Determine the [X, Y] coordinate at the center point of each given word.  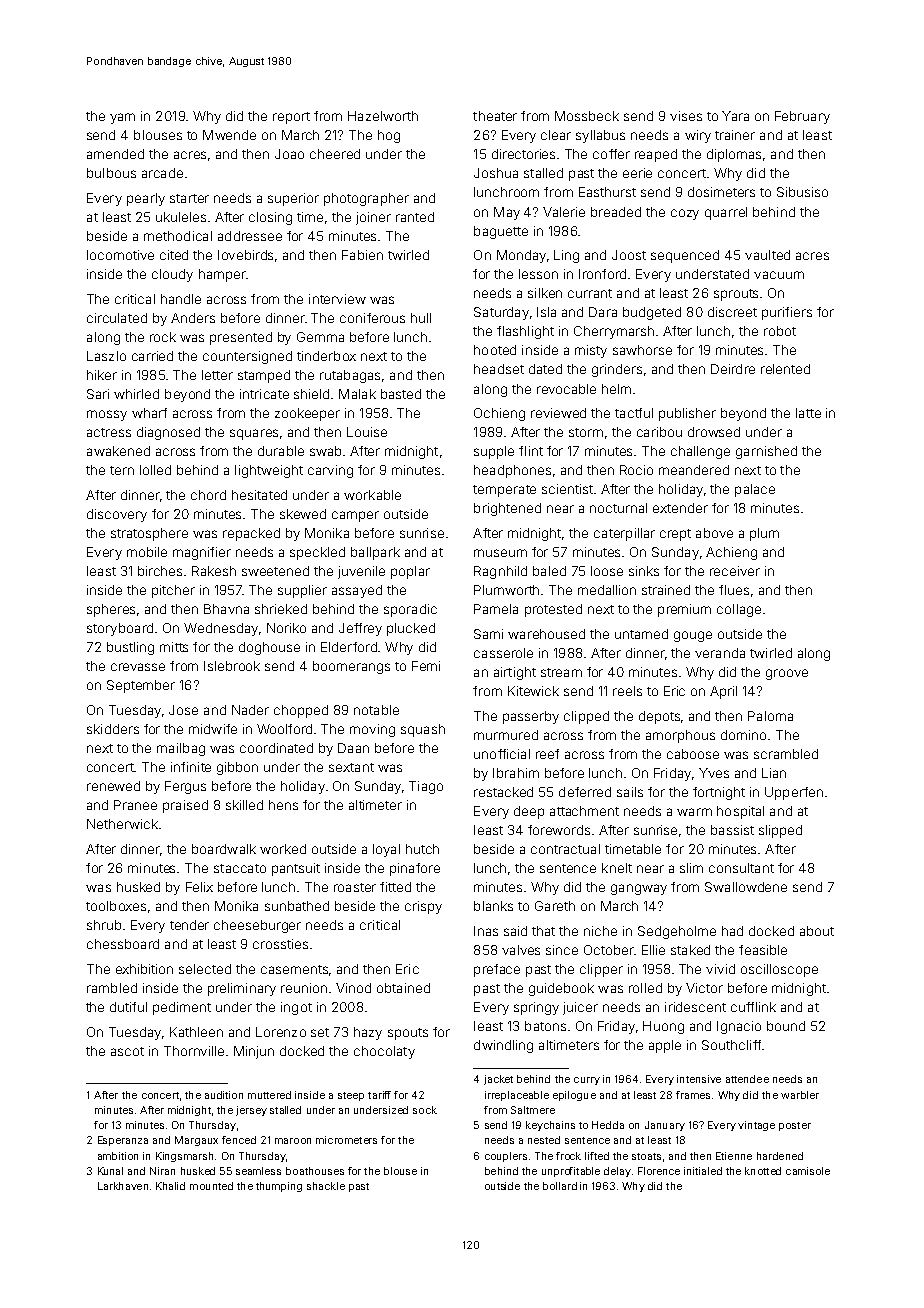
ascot [127, 1051]
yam [122, 118]
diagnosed [168, 433]
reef [547, 754]
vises [686, 116]
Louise [367, 432]
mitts [174, 647]
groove [787, 674]
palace [755, 490]
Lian [774, 773]
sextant [351, 767]
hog [389, 136]
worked [283, 849]
